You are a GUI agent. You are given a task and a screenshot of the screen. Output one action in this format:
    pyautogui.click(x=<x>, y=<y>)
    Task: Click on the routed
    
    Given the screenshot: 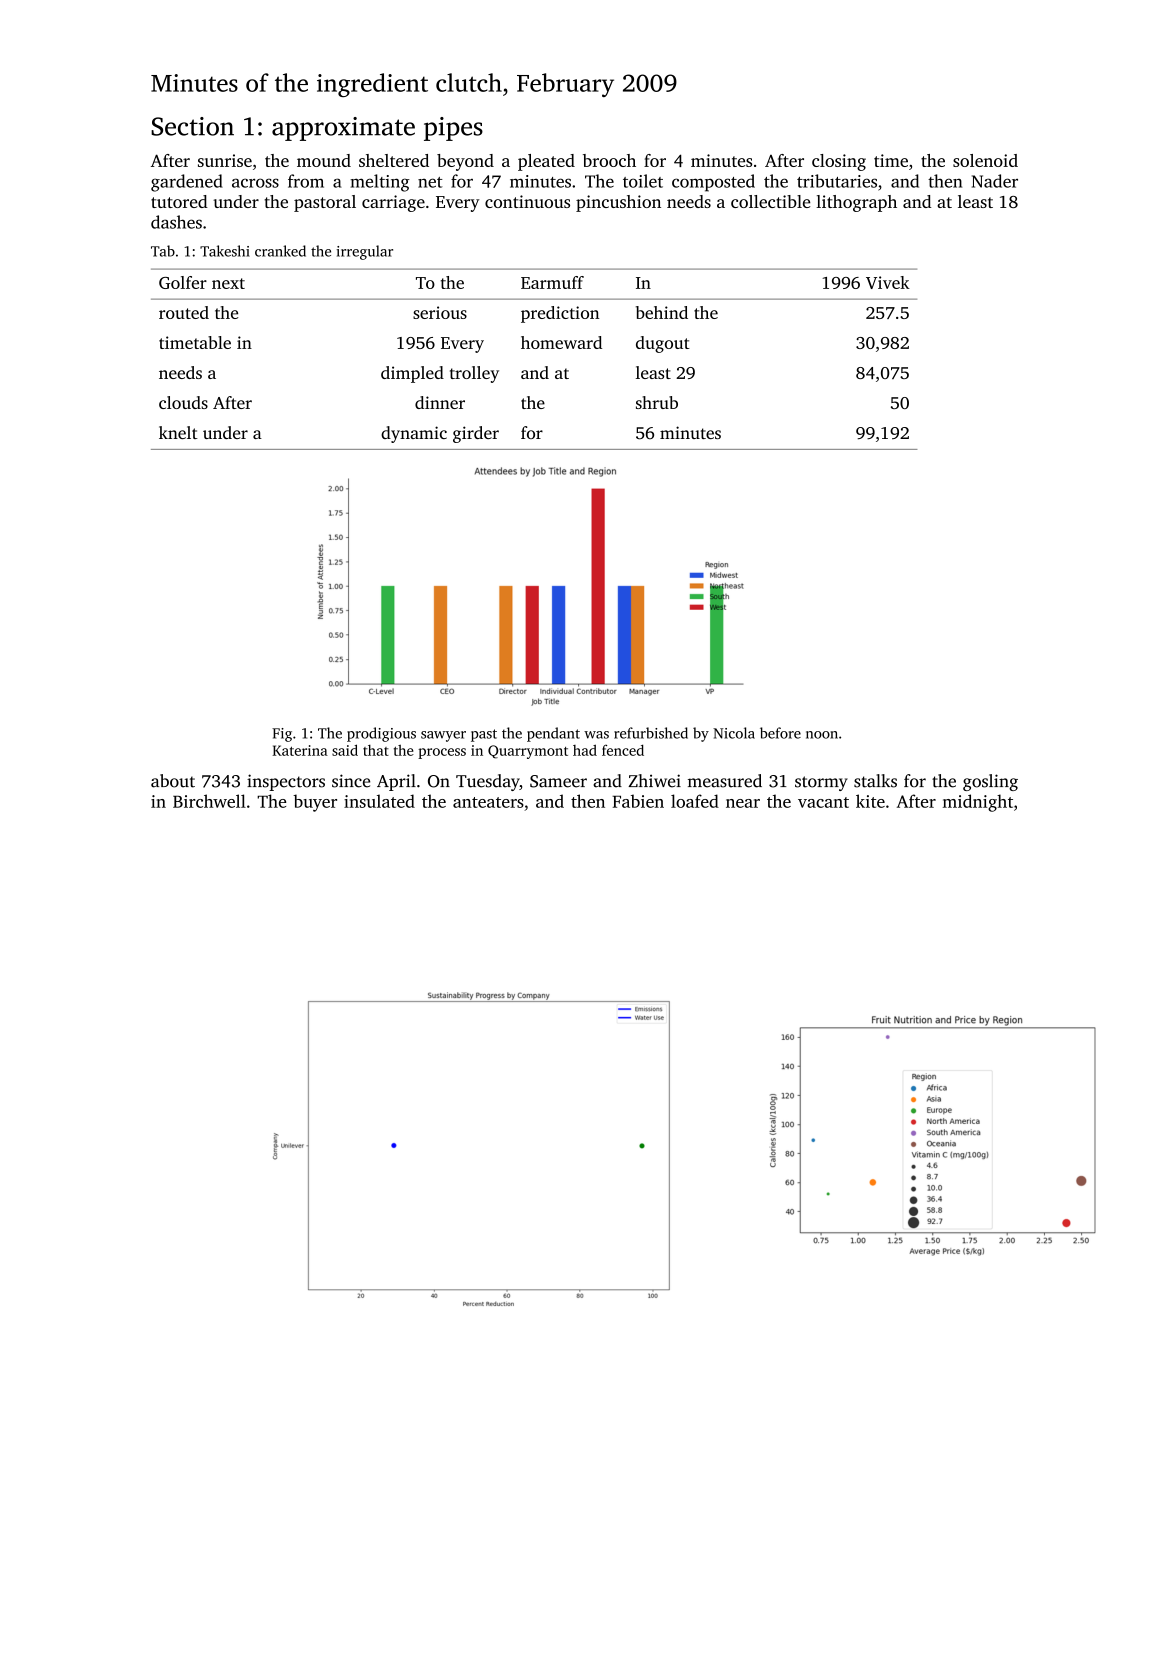 What is the action you would take?
    pyautogui.click(x=184, y=312)
